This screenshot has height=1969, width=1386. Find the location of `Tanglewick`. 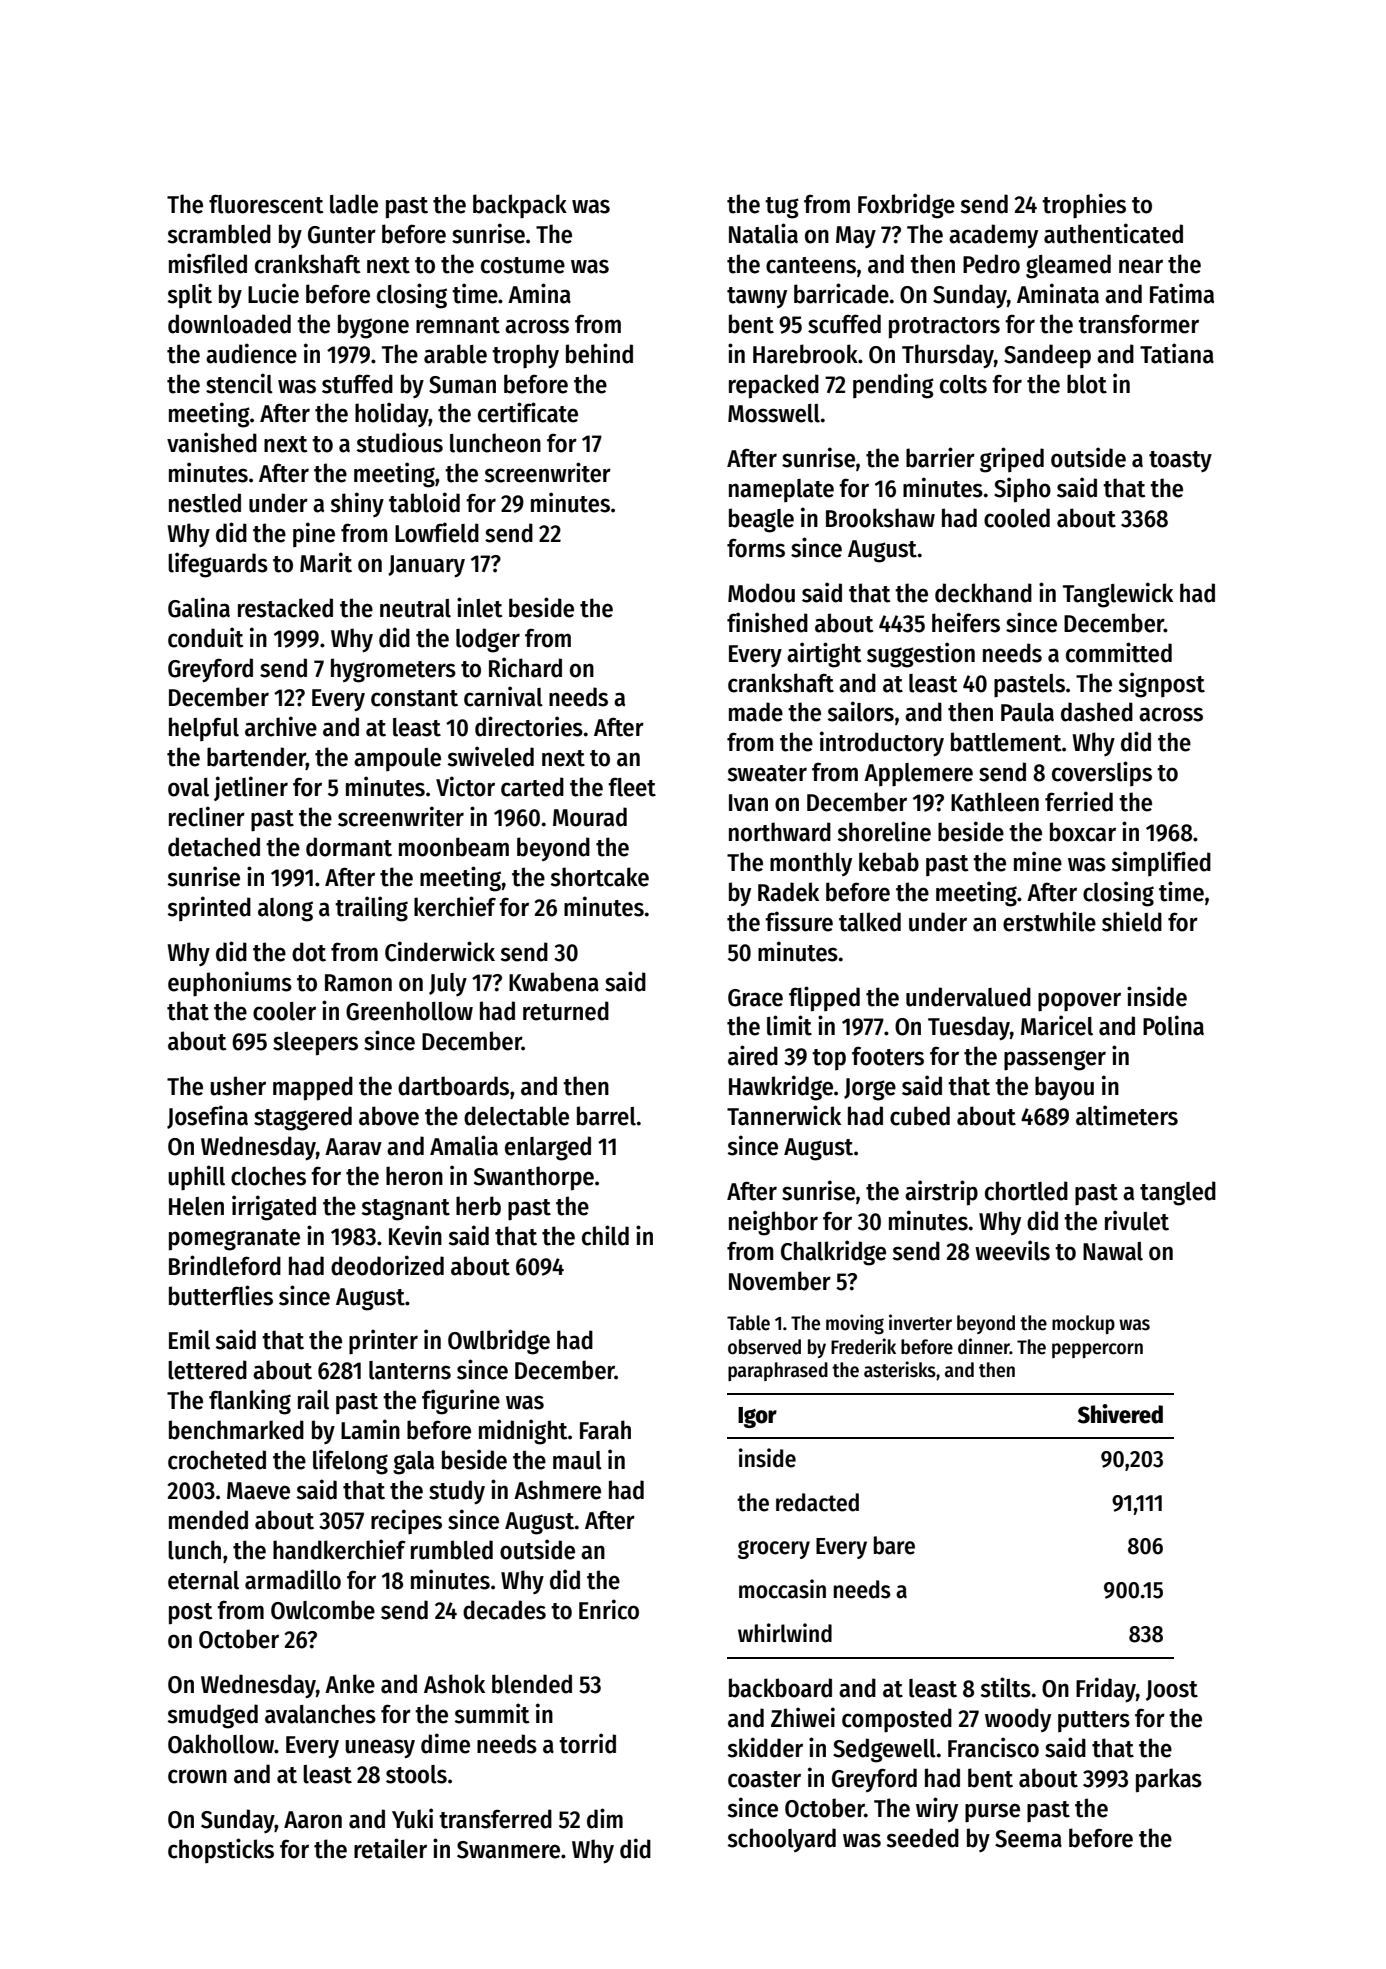

Tanglewick is located at coordinates (1118, 595).
